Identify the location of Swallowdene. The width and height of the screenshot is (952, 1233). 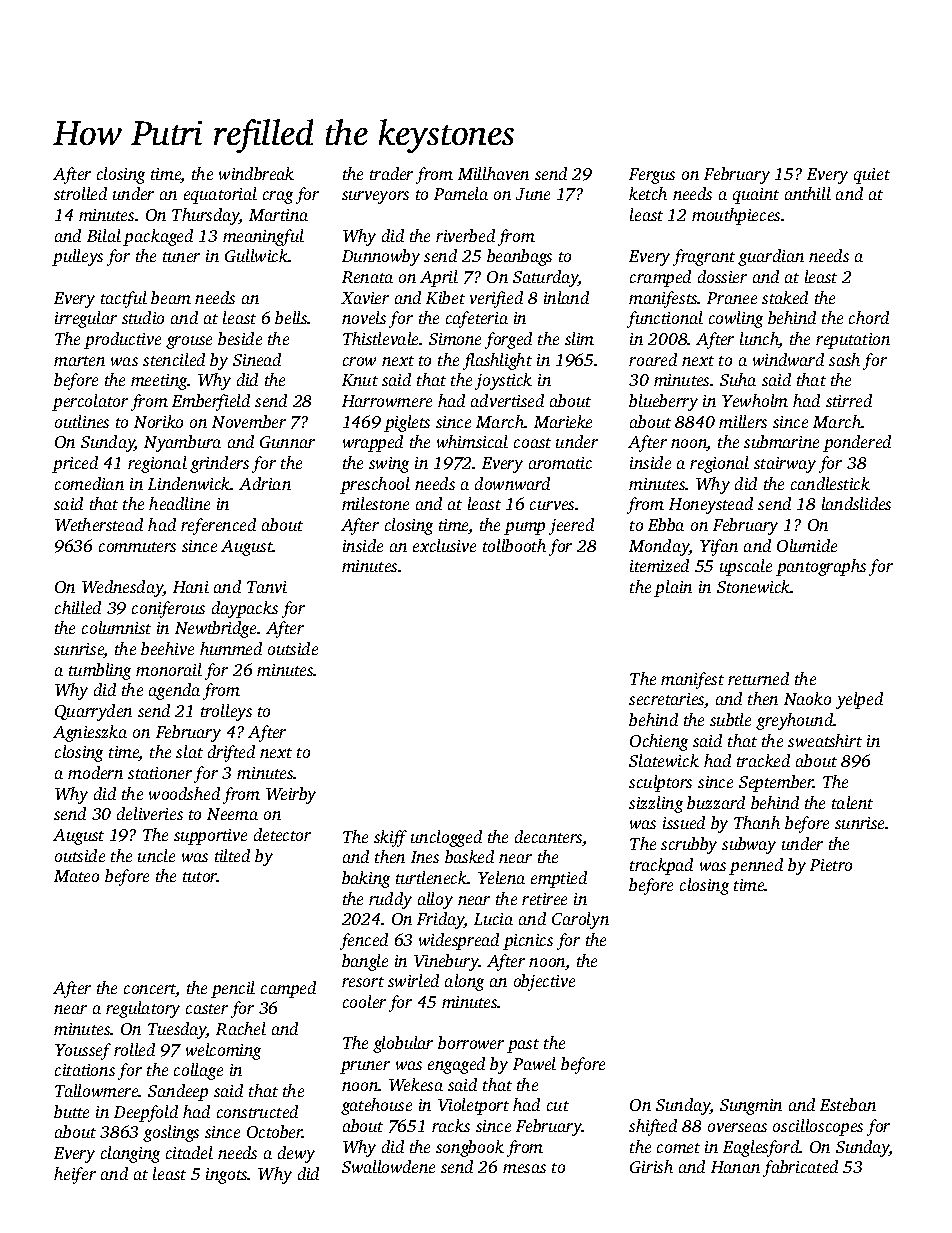
(388, 1166).
